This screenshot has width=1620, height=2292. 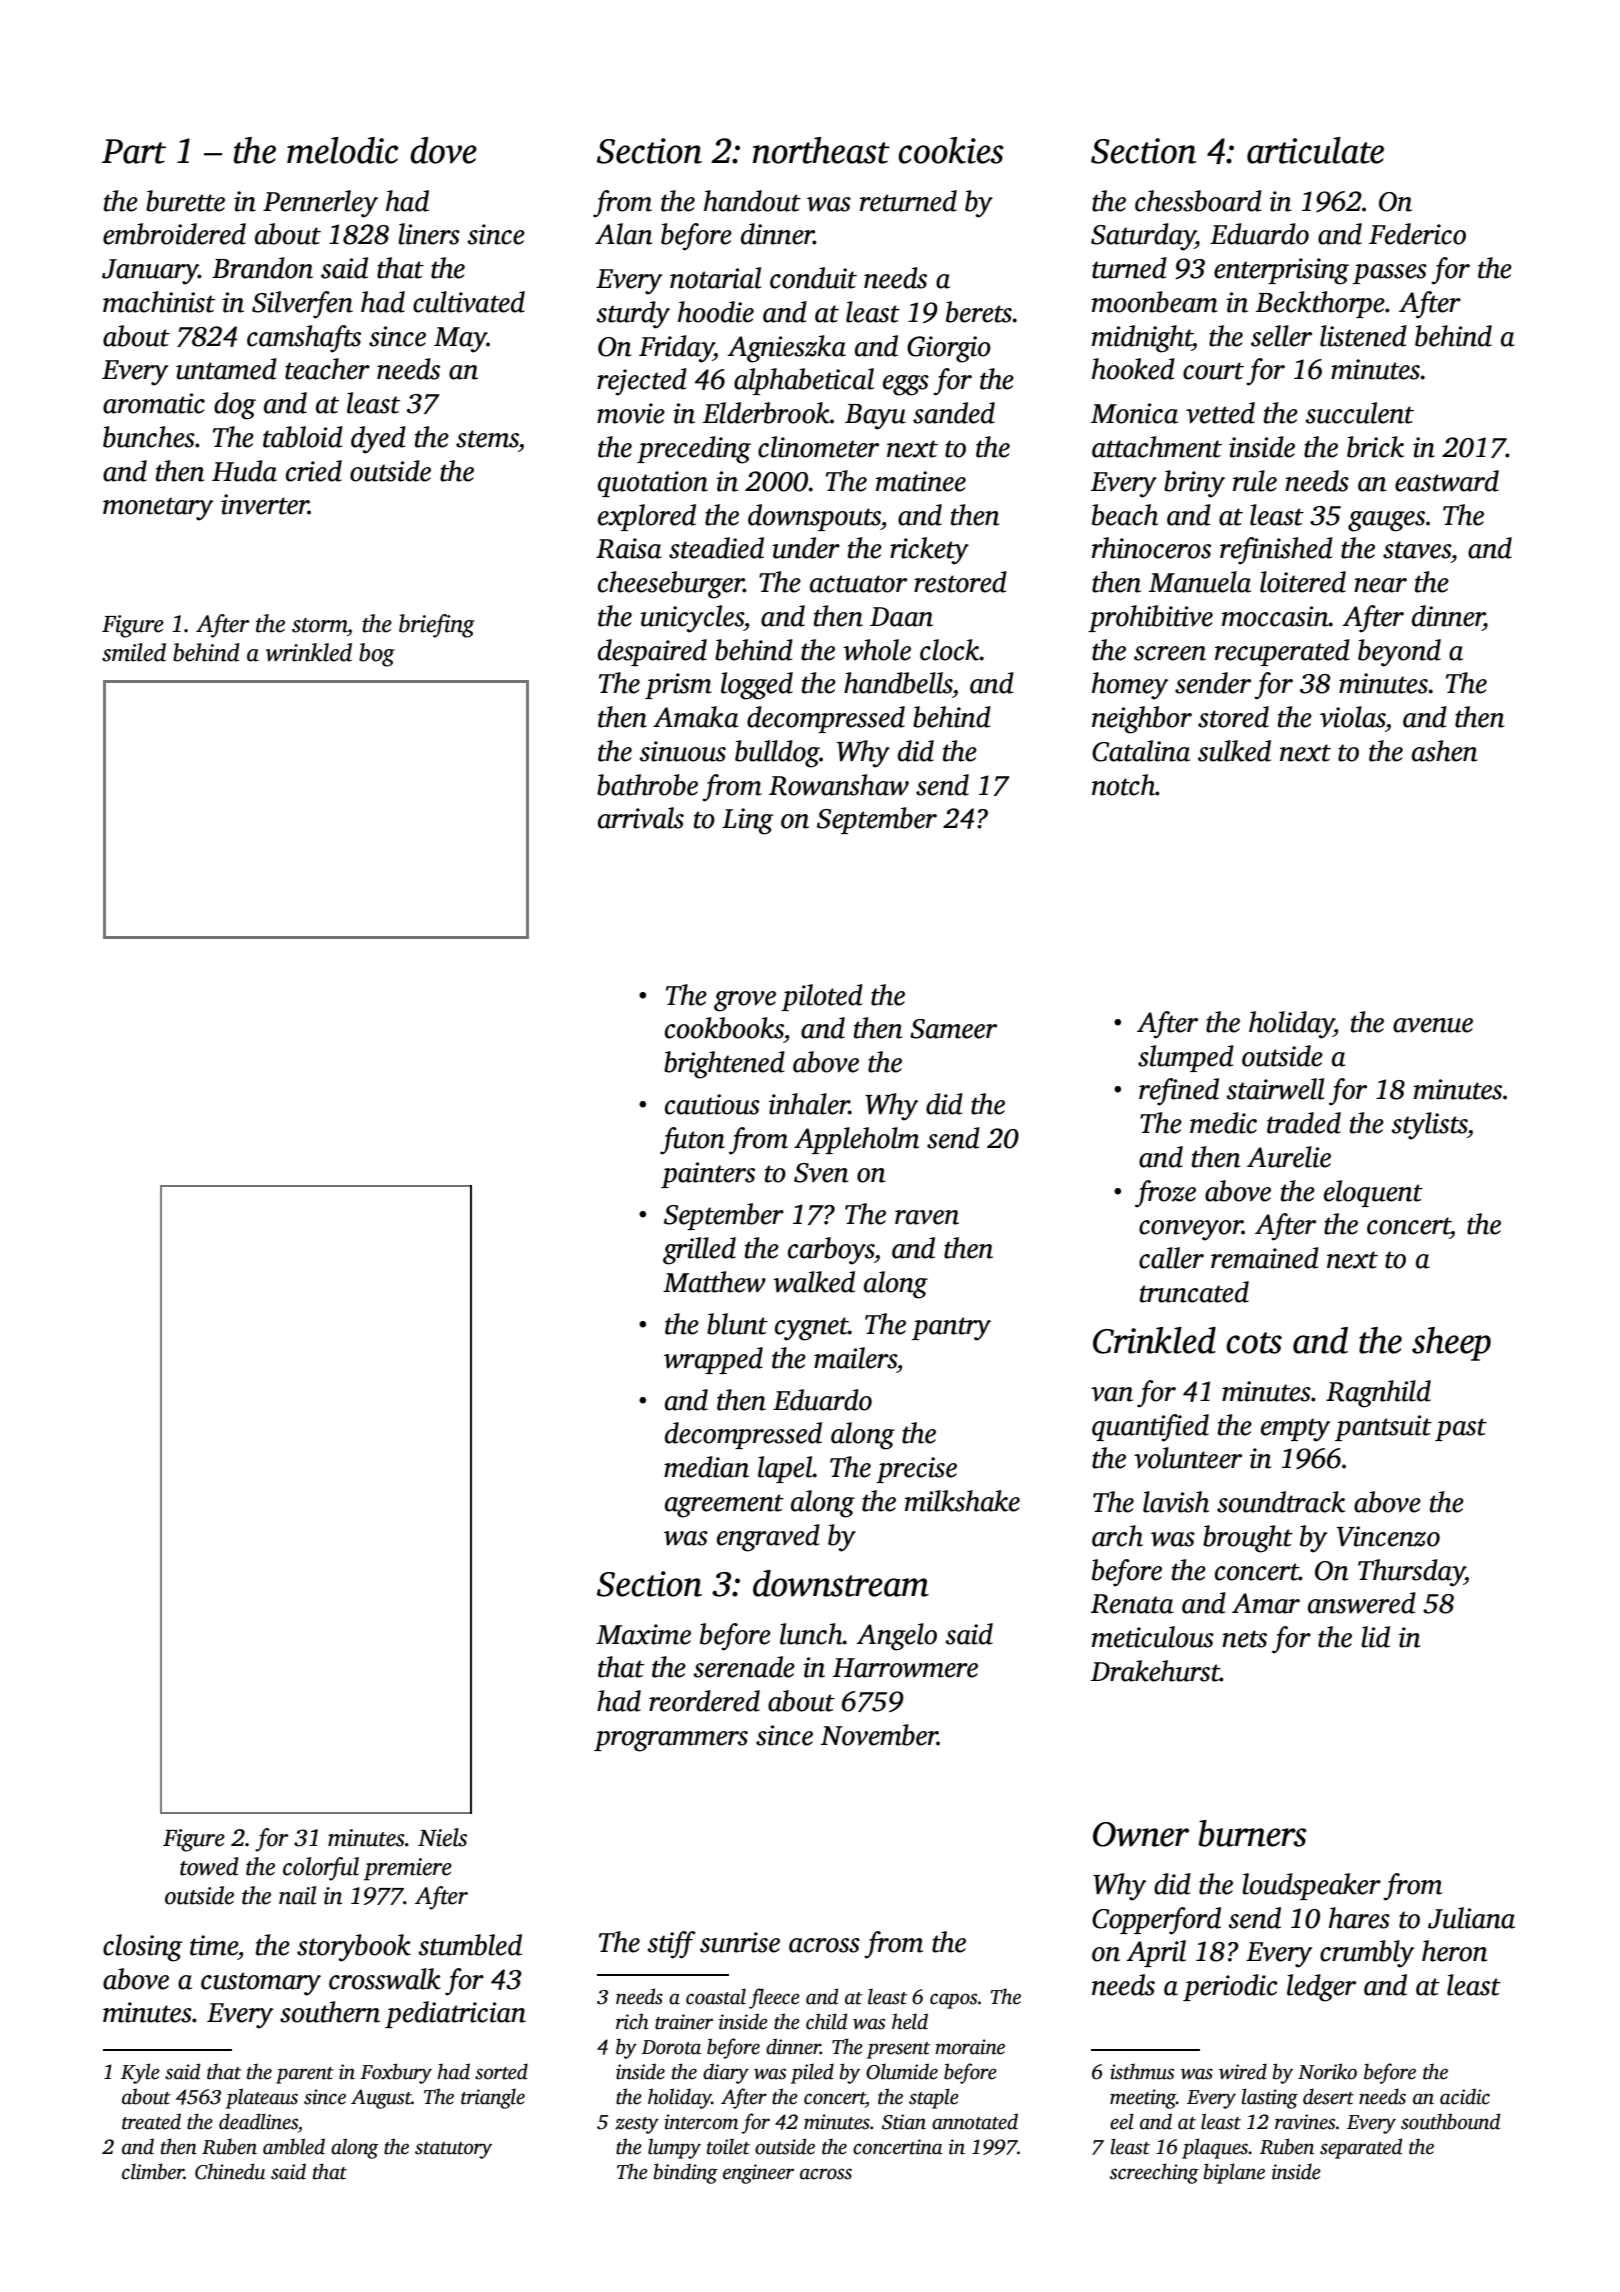 What do you see at coordinates (134, 151) in the screenshot?
I see `Part` at bounding box center [134, 151].
